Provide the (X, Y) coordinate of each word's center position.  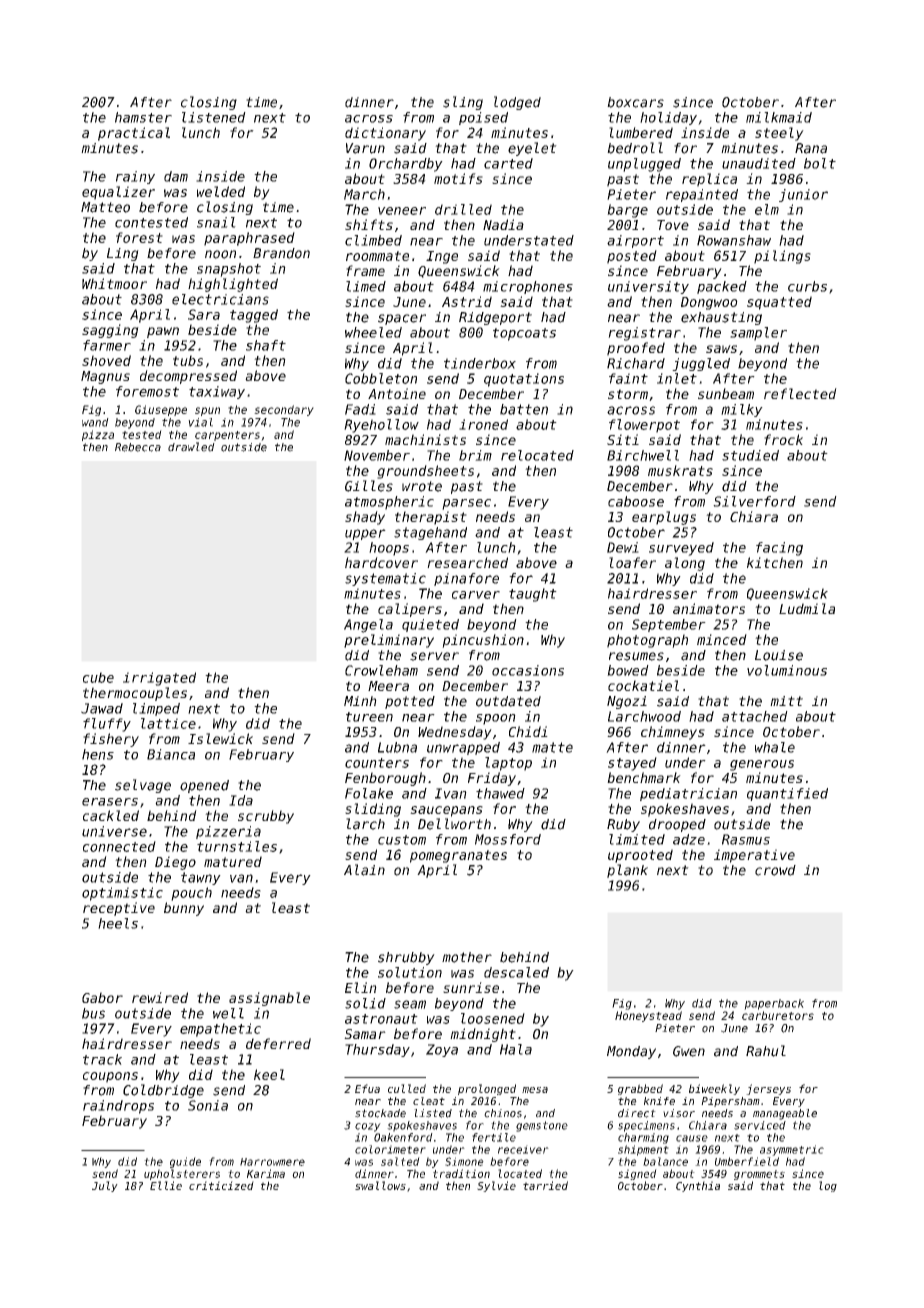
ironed (483, 424)
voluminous (787, 670)
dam (176, 176)
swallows (380, 1185)
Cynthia (698, 1186)
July (105, 1186)
